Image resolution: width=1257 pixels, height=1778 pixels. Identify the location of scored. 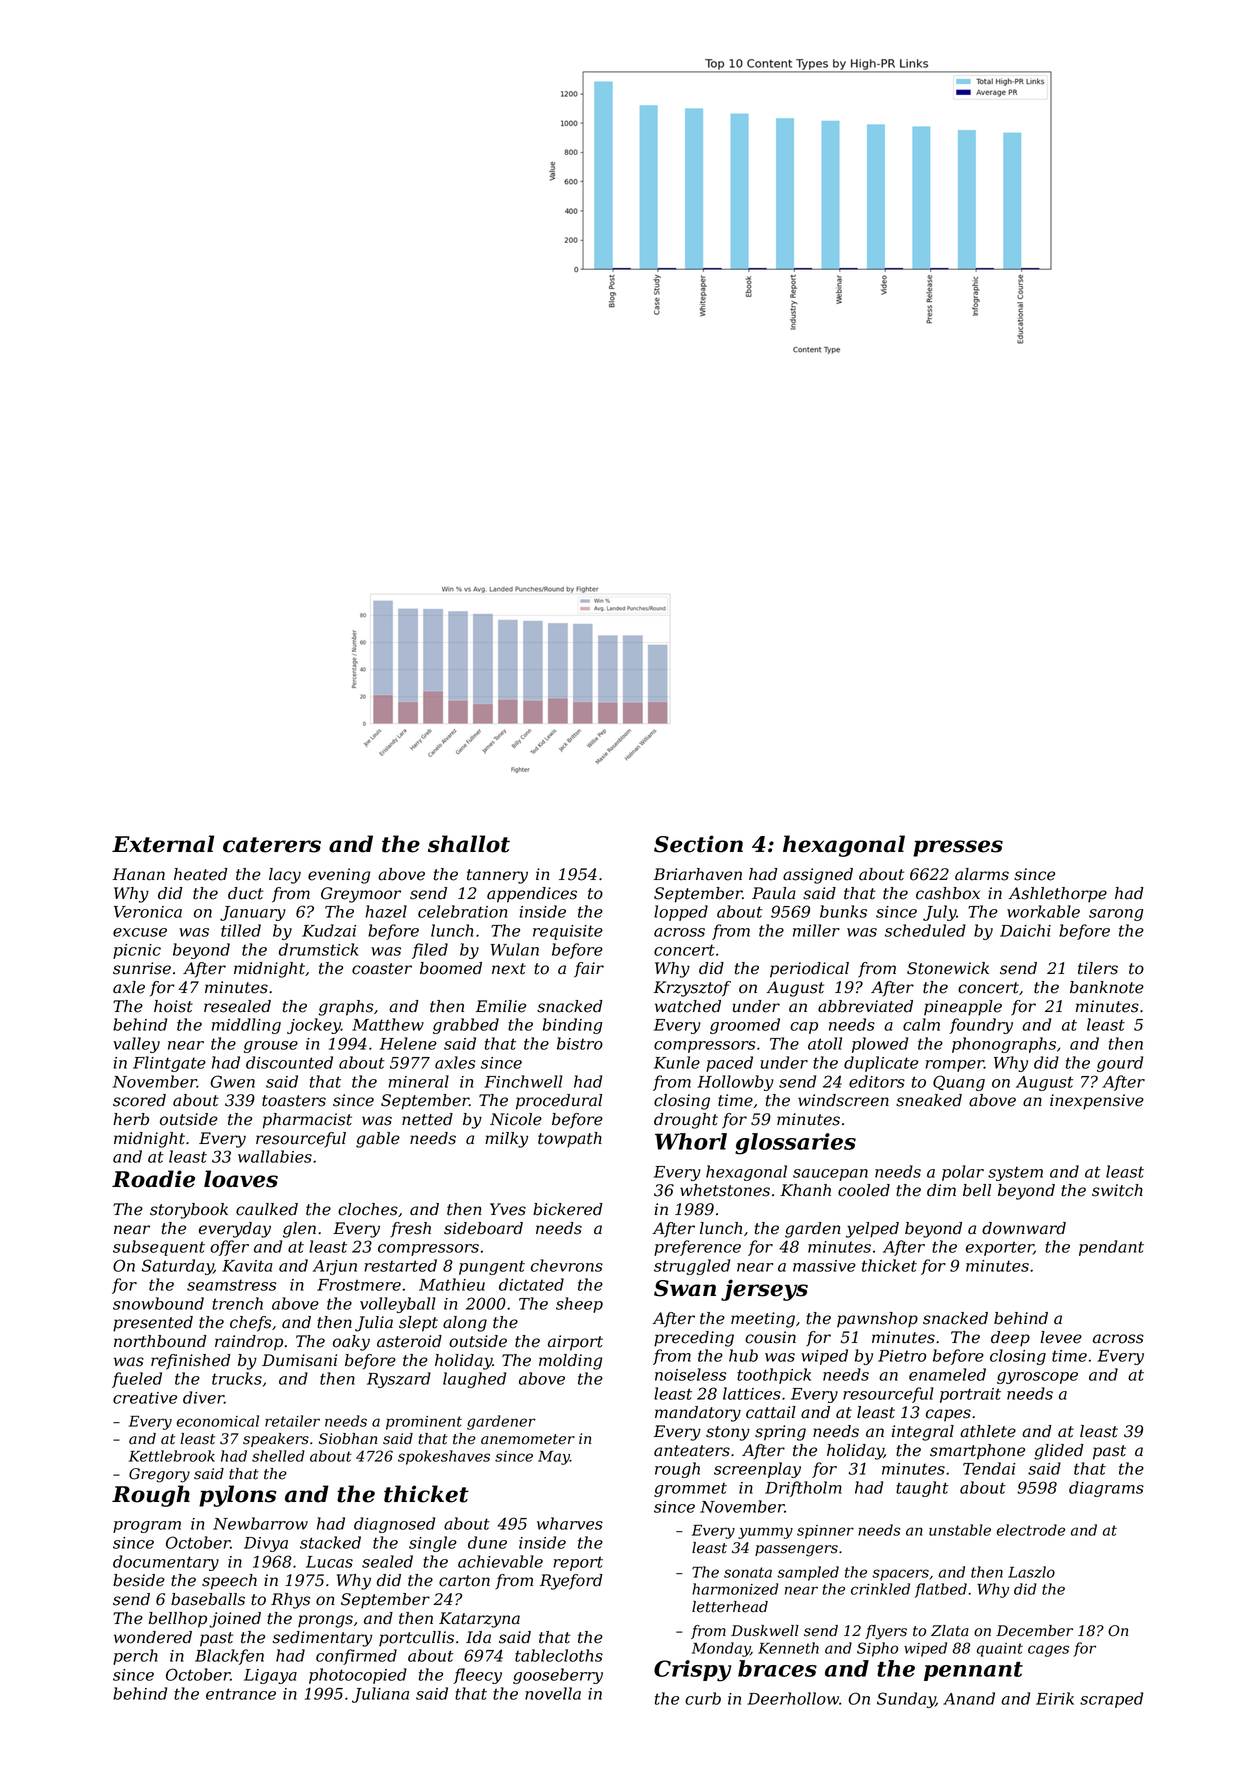
(139, 1100).
